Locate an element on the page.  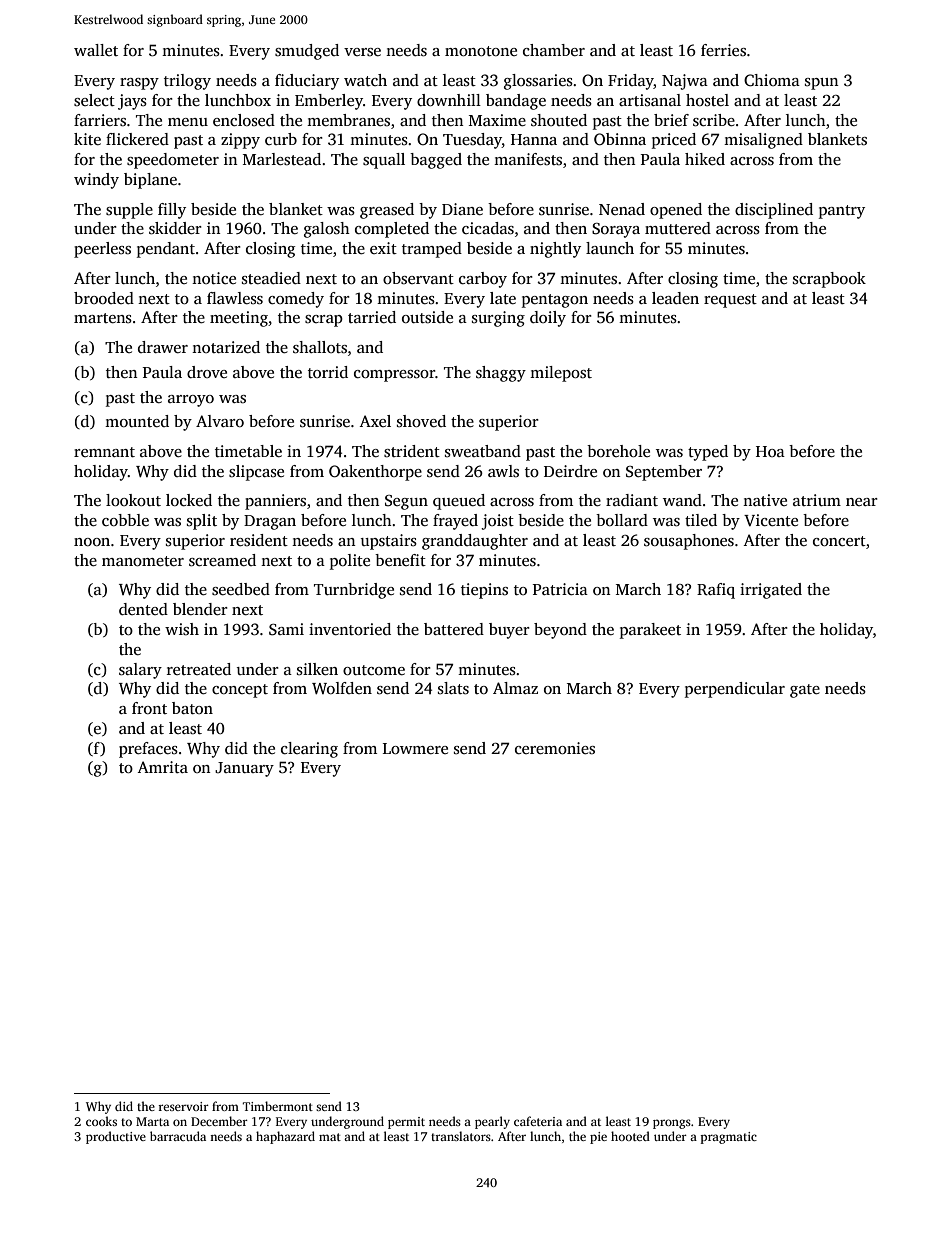
disciplined is located at coordinates (774, 211).
